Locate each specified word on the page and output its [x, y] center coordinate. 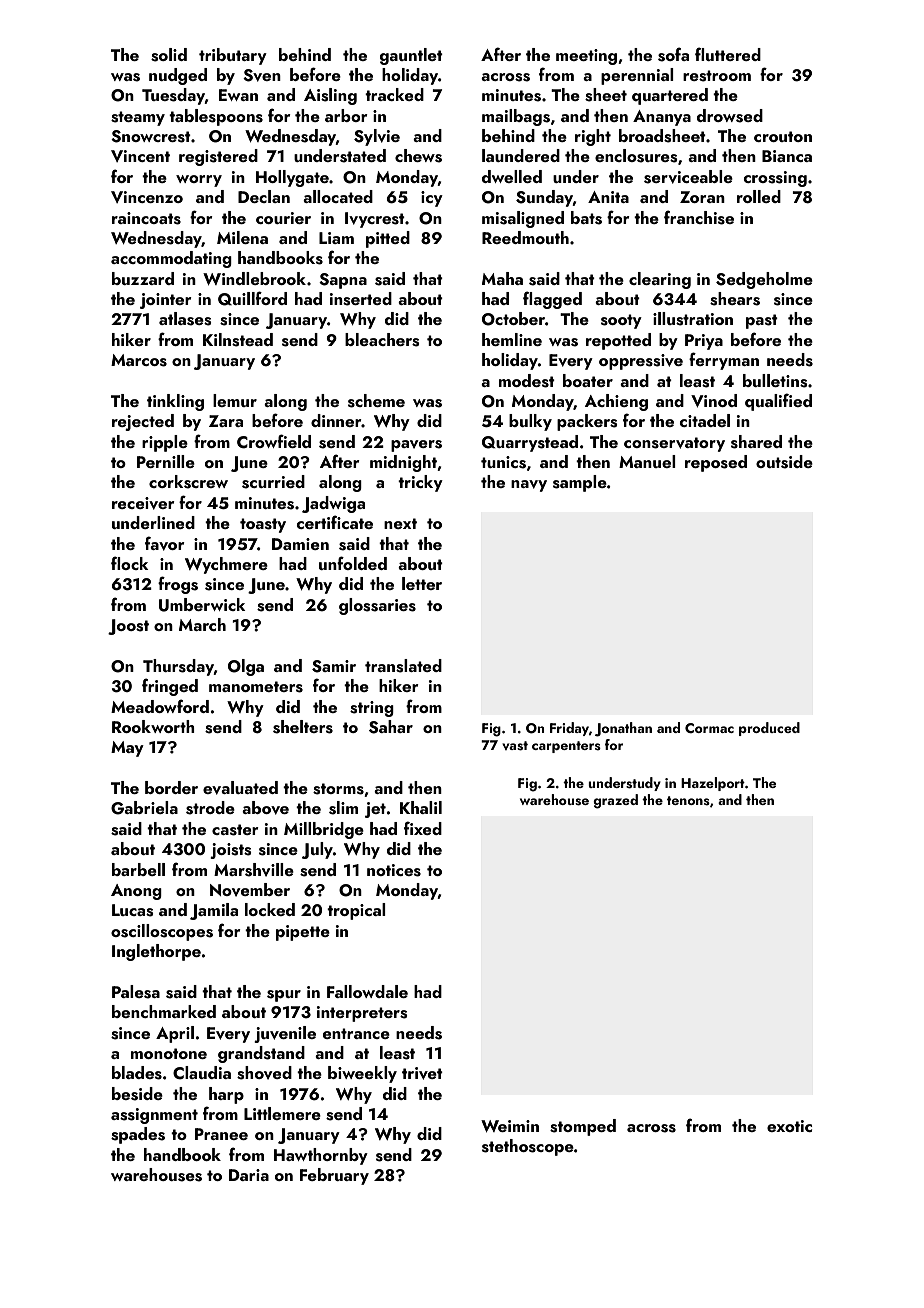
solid [169, 55]
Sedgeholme [764, 280]
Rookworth [153, 726]
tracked [394, 94]
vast [515, 746]
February [334, 1176]
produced [769, 729]
